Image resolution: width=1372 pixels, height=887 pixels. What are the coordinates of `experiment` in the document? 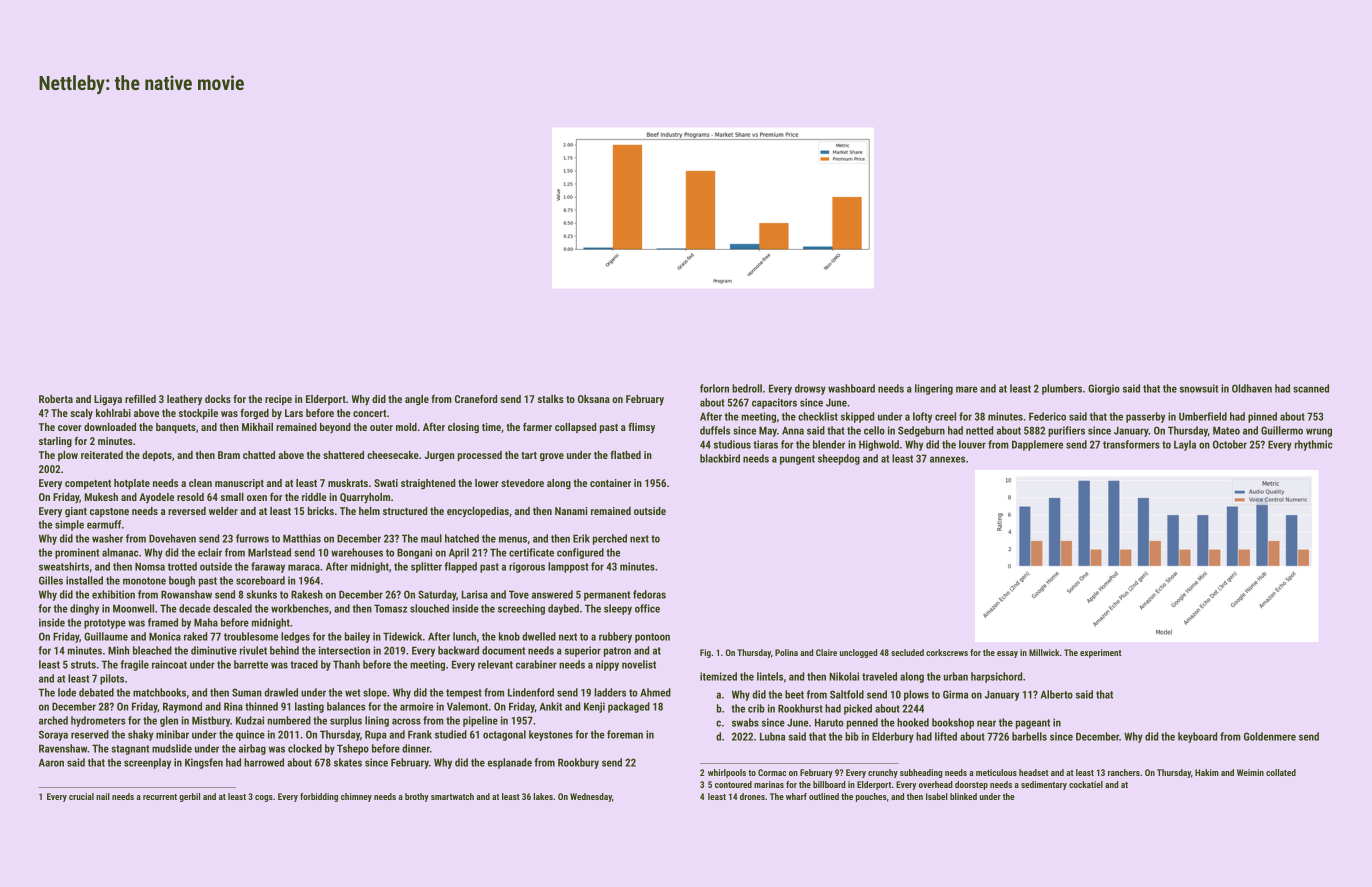 It's located at (1100, 653).
